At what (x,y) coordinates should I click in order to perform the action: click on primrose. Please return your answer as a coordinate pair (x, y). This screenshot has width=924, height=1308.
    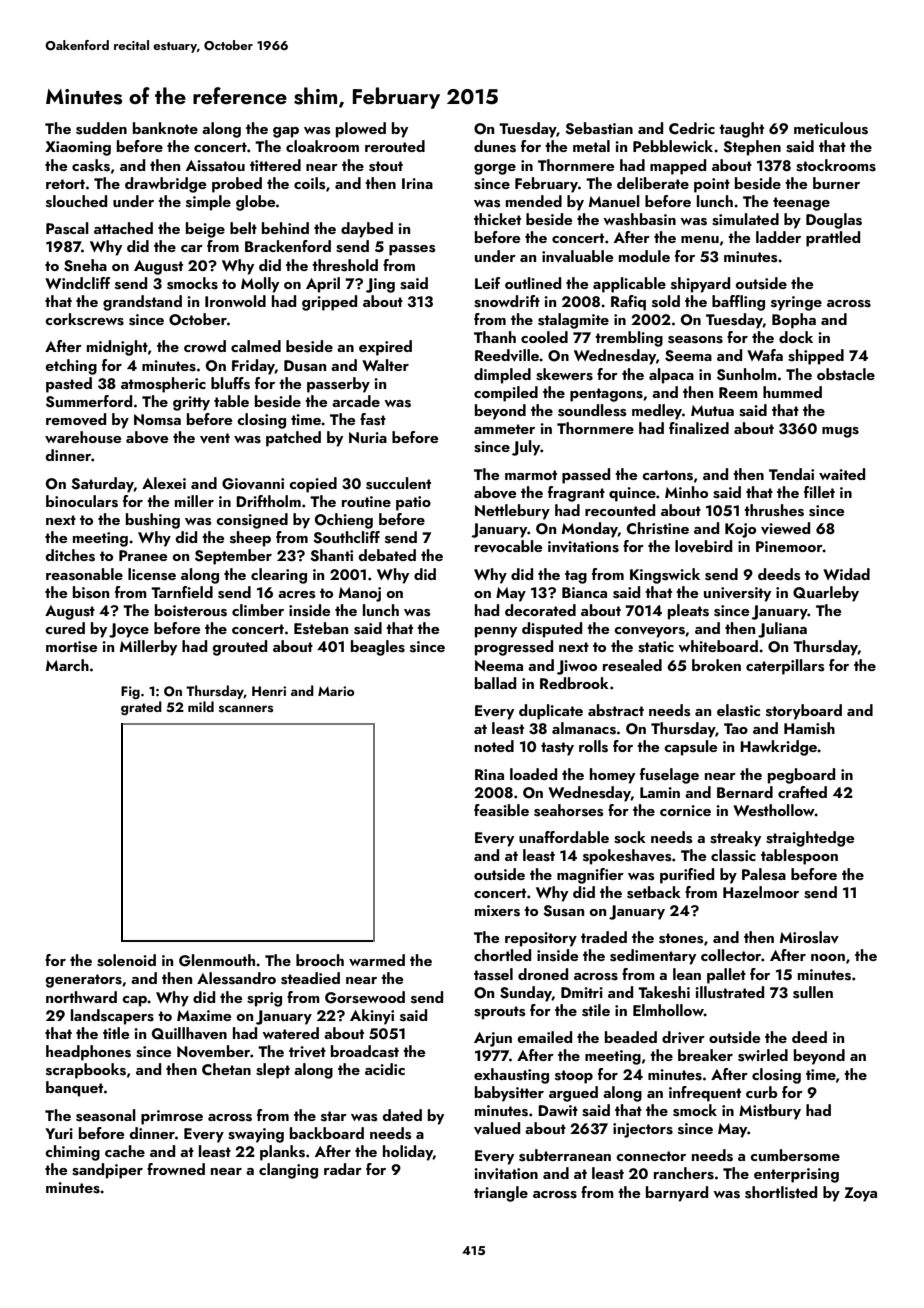
    Looking at the image, I should click on (172, 1117).
